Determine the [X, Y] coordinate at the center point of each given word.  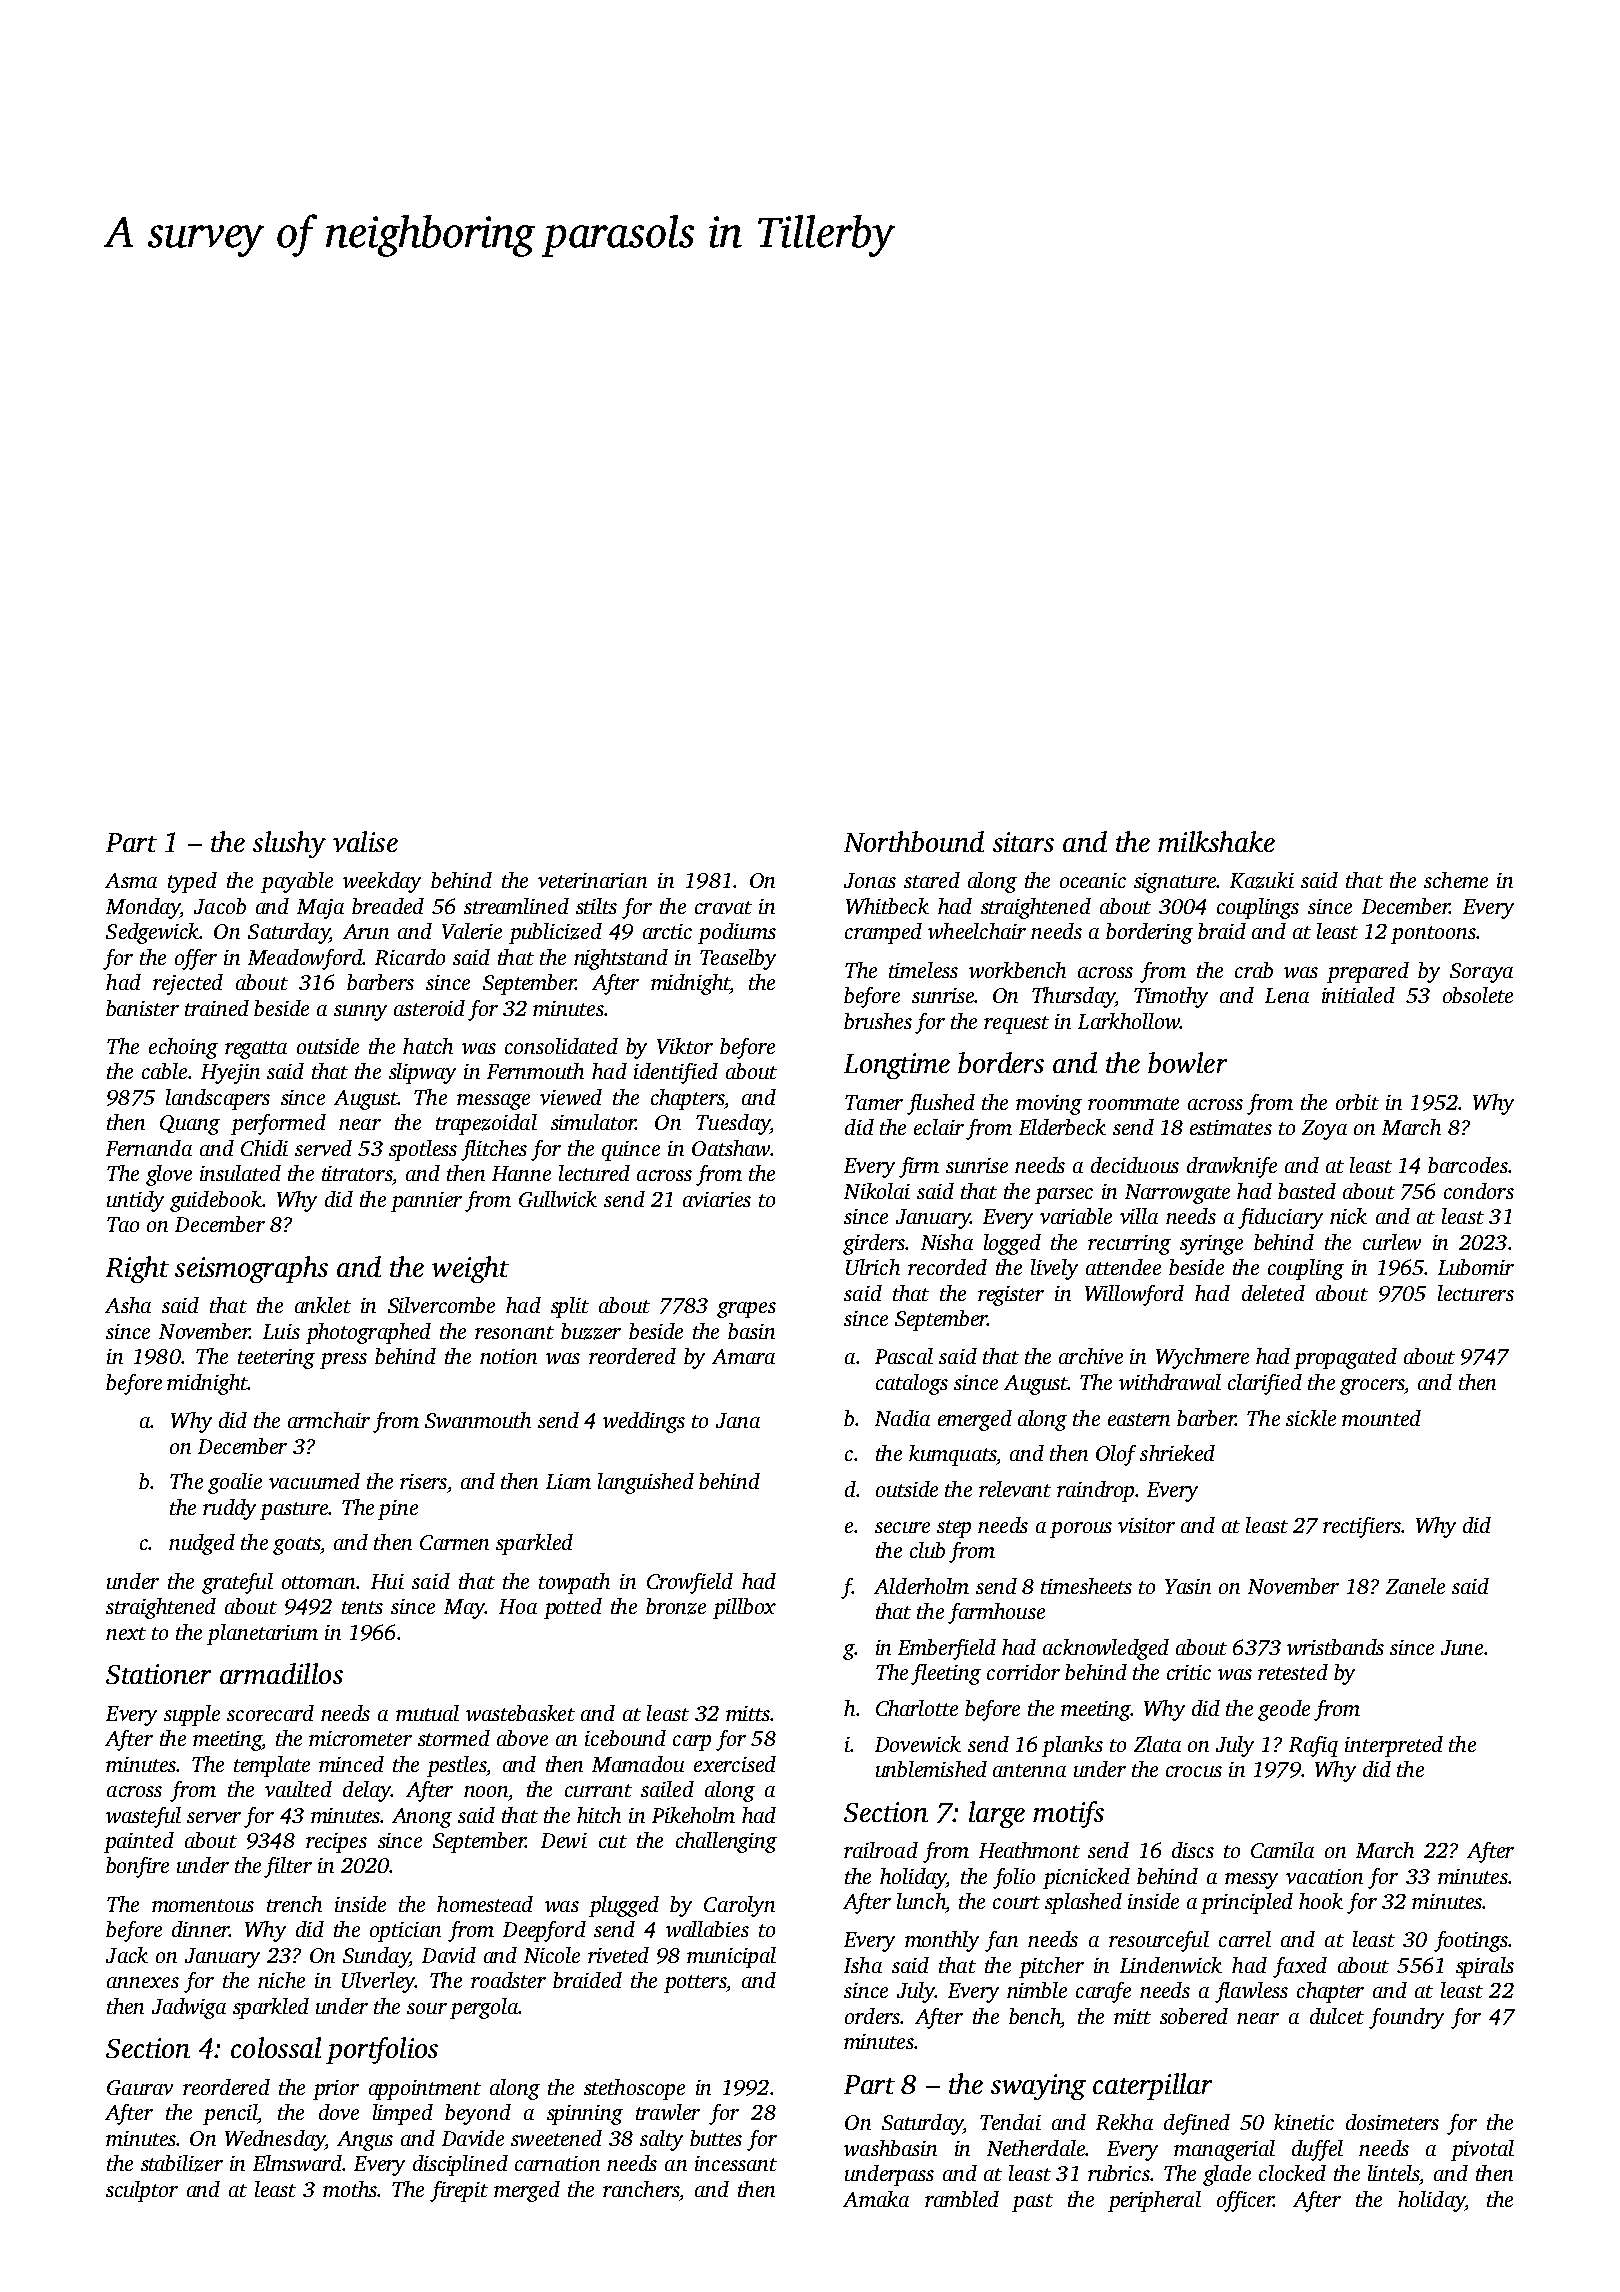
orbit [1357, 1102]
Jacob [220, 906]
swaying [1038, 2087]
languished [646, 1483]
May [464, 1609]
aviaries [717, 1199]
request [1016, 1025]
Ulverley [378, 1982]
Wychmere [1202, 1358]
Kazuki [1262, 880]
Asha [128, 1305]
